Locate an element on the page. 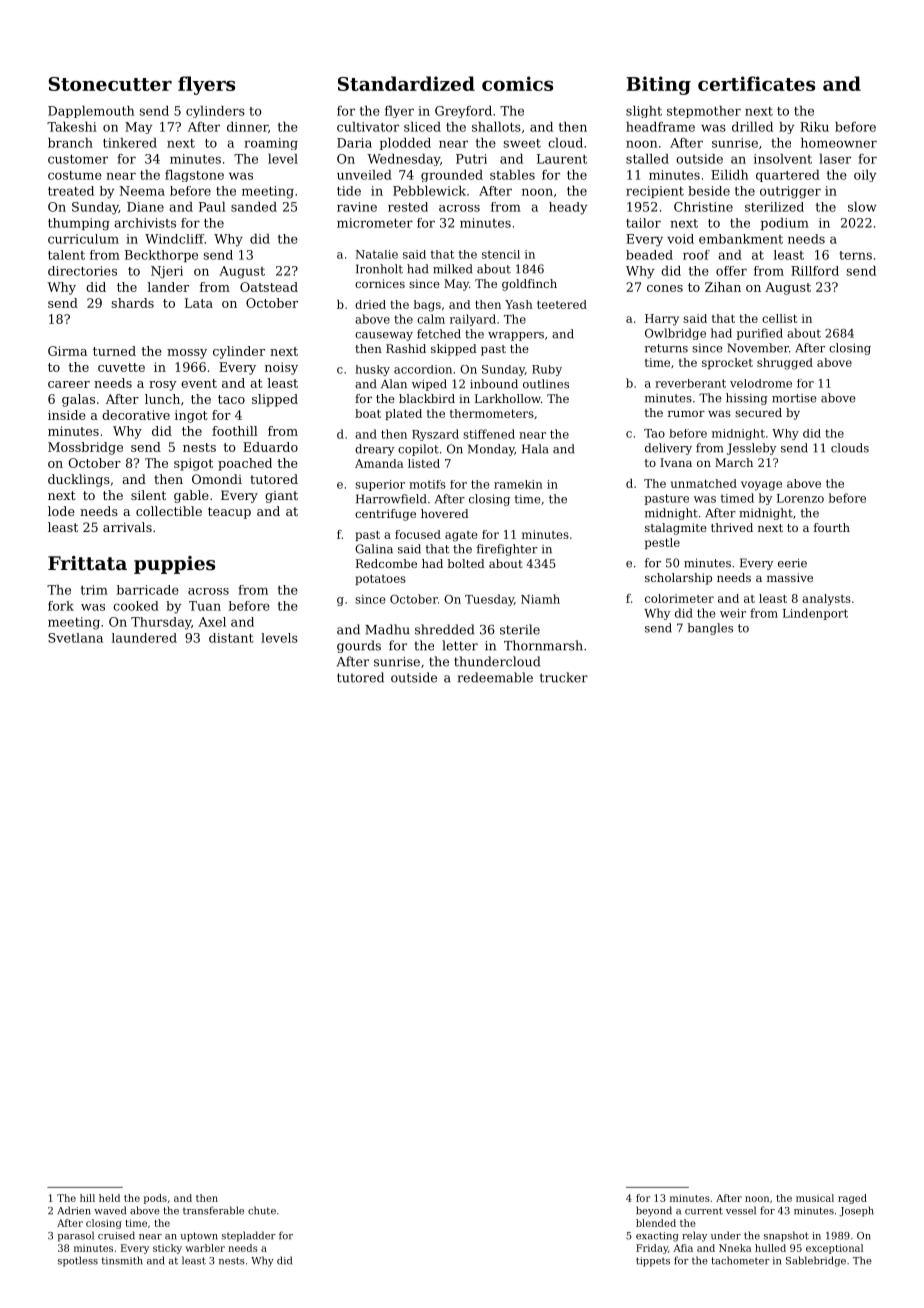 This image has height=1308, width=924. Biting is located at coordinates (658, 85).
